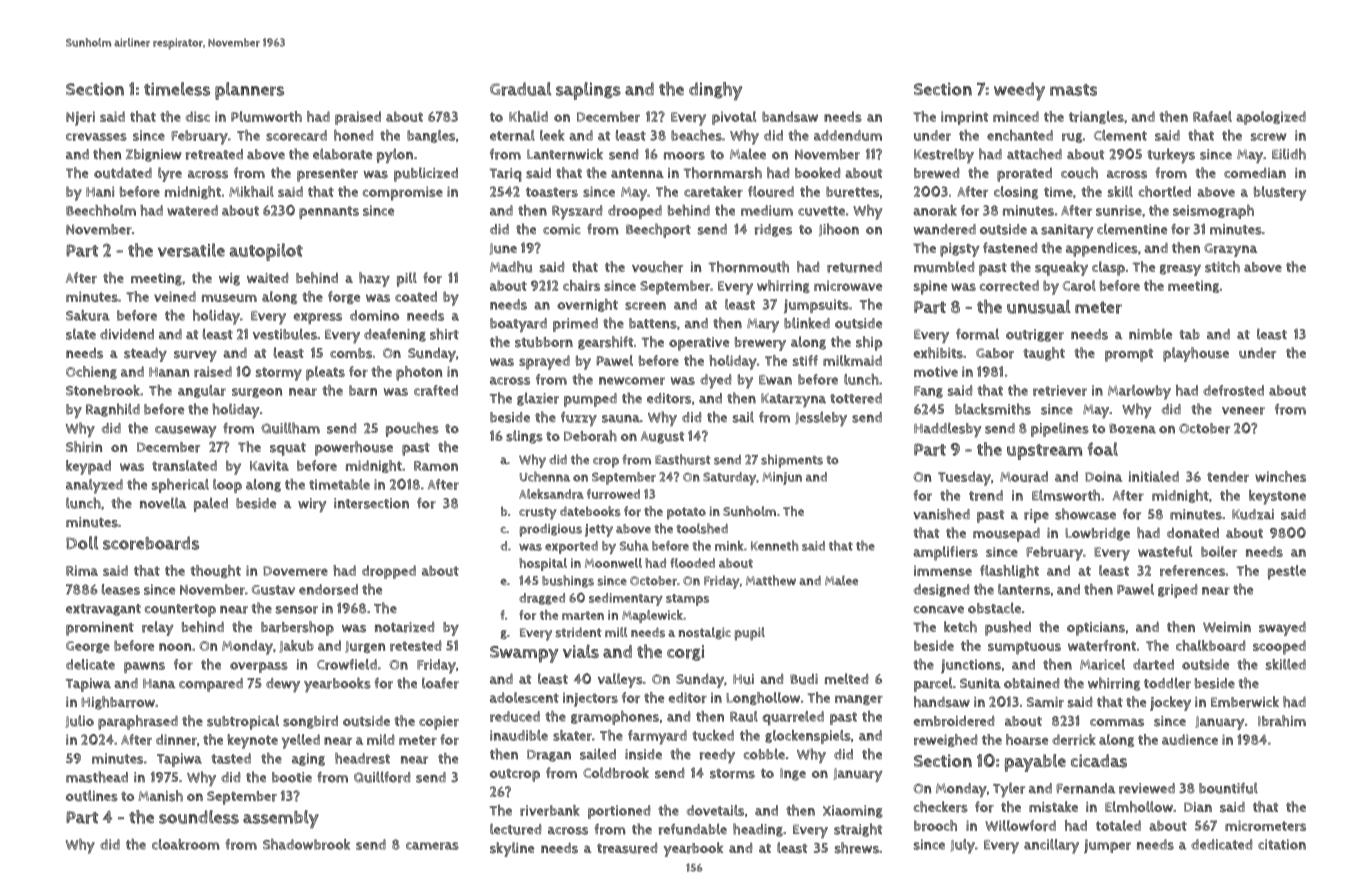 The image size is (1372, 887). Describe the element at coordinates (793, 774) in the image. I see `Inge` at that location.
